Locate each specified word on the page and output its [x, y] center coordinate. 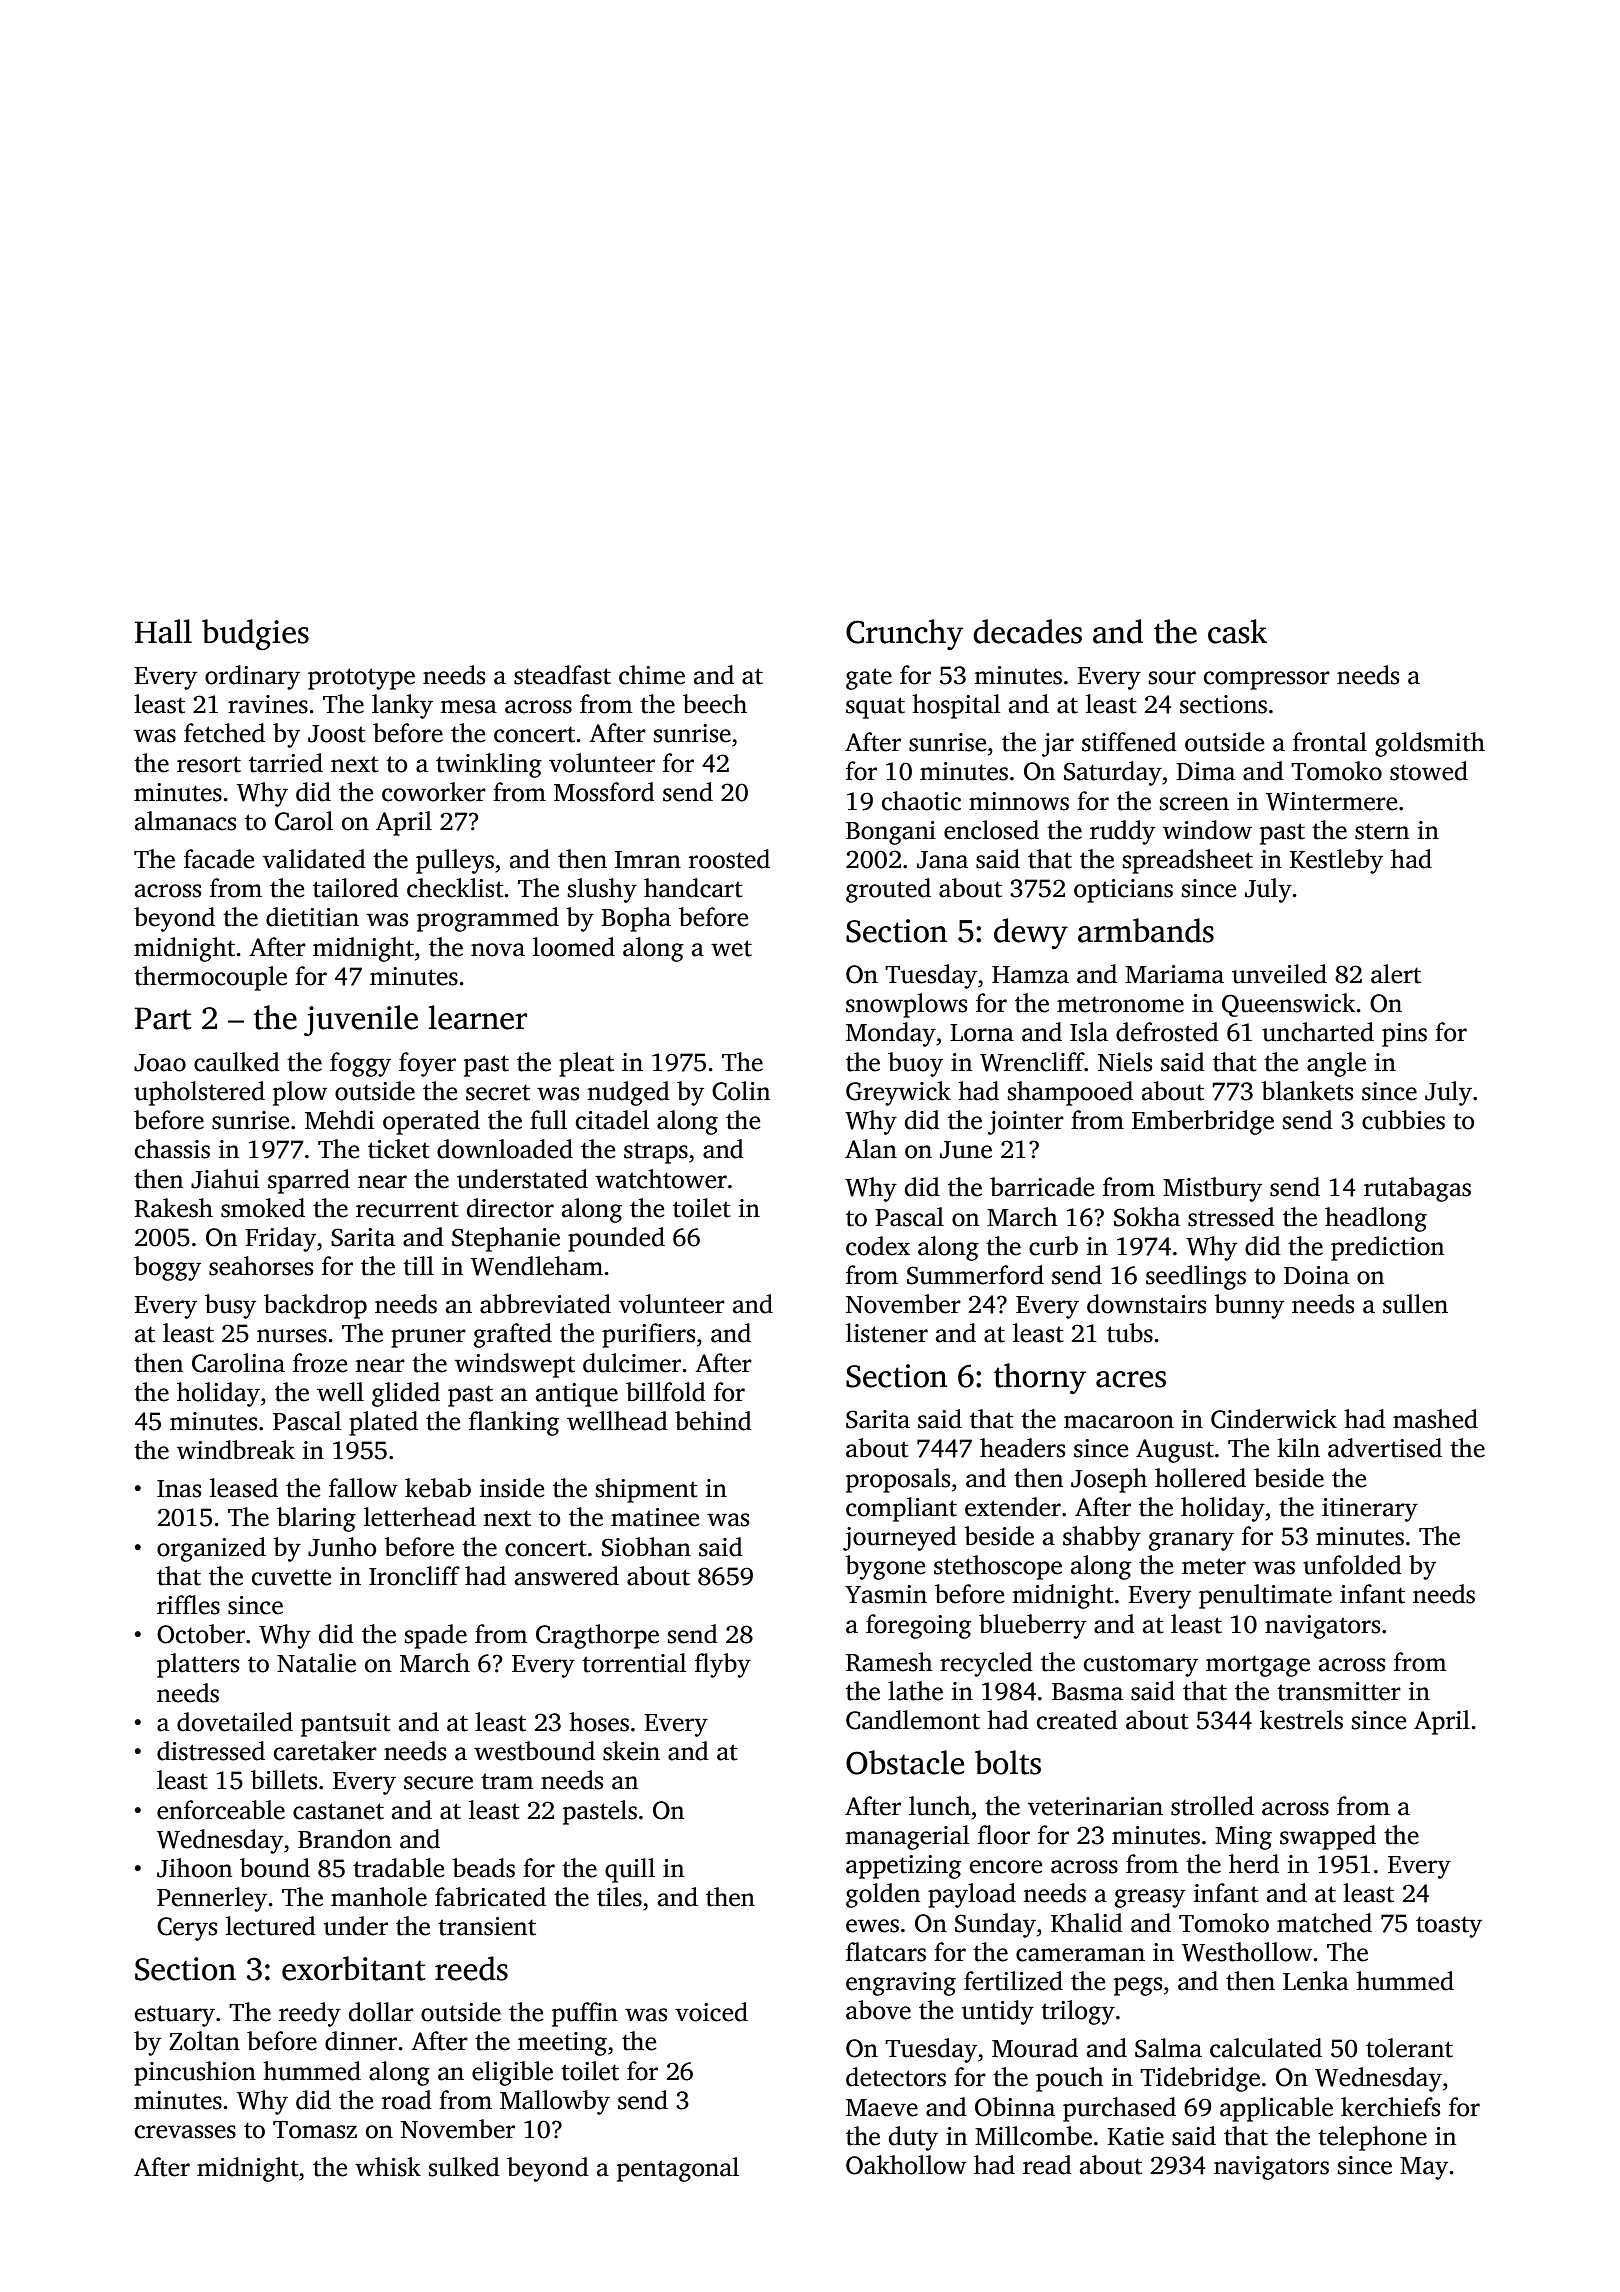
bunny [1249, 1306]
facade [219, 859]
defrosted [1167, 1032]
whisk [388, 2167]
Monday [891, 1034]
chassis [172, 1149]
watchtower [661, 1179]
